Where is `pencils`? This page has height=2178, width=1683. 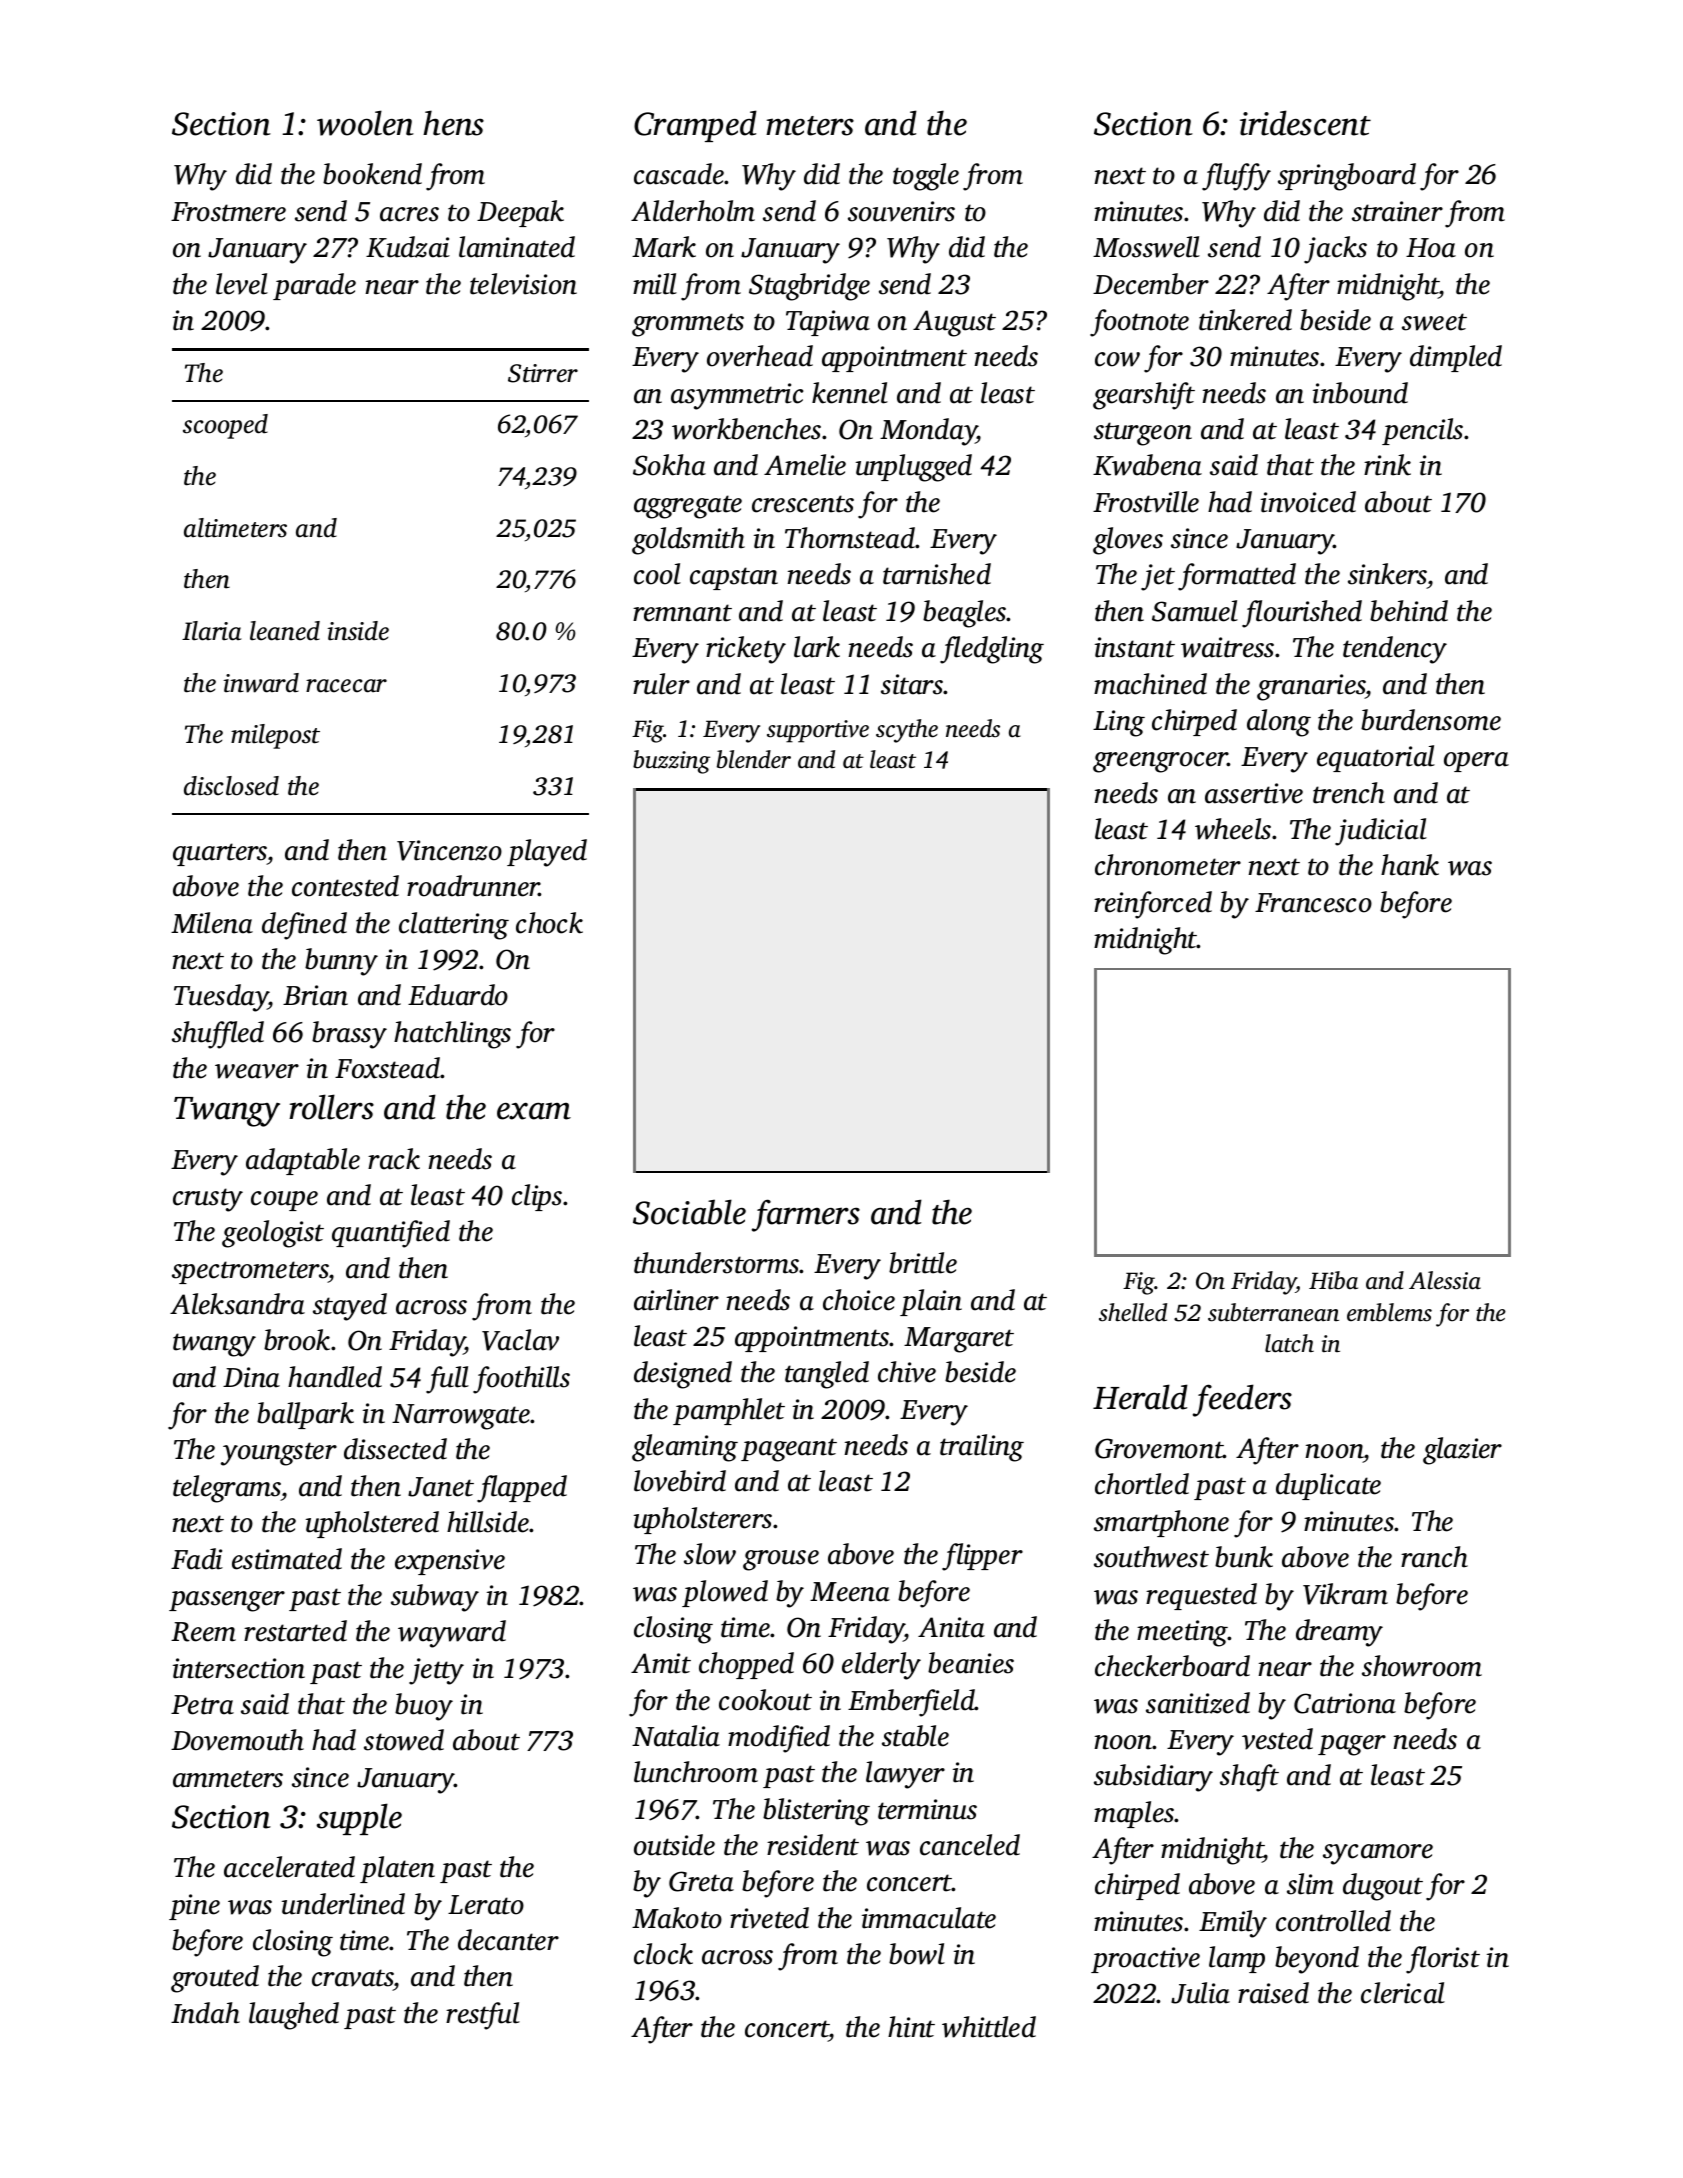 pencils is located at coordinates (1422, 431).
